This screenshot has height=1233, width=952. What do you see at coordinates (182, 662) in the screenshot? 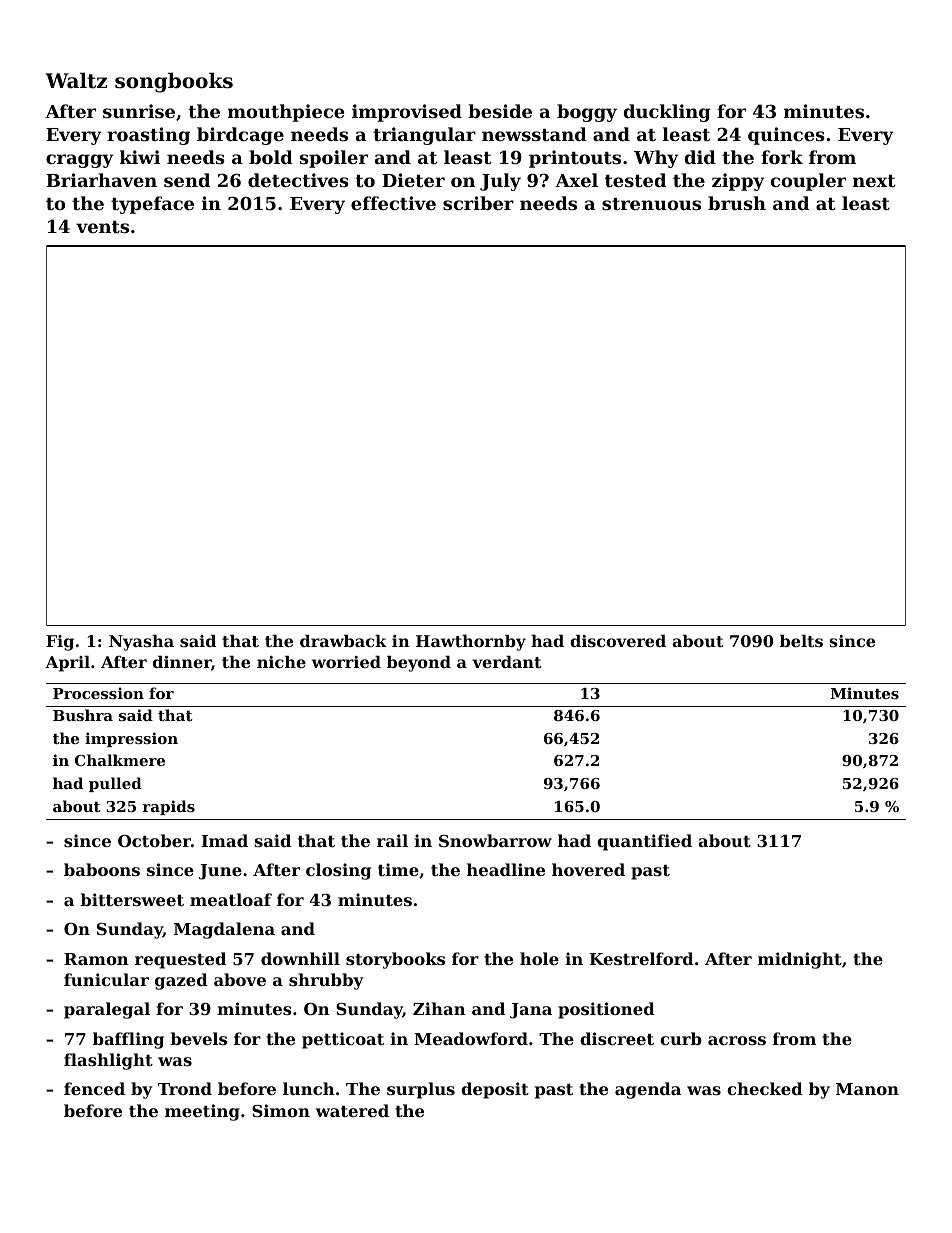
I see `dinner` at bounding box center [182, 662].
